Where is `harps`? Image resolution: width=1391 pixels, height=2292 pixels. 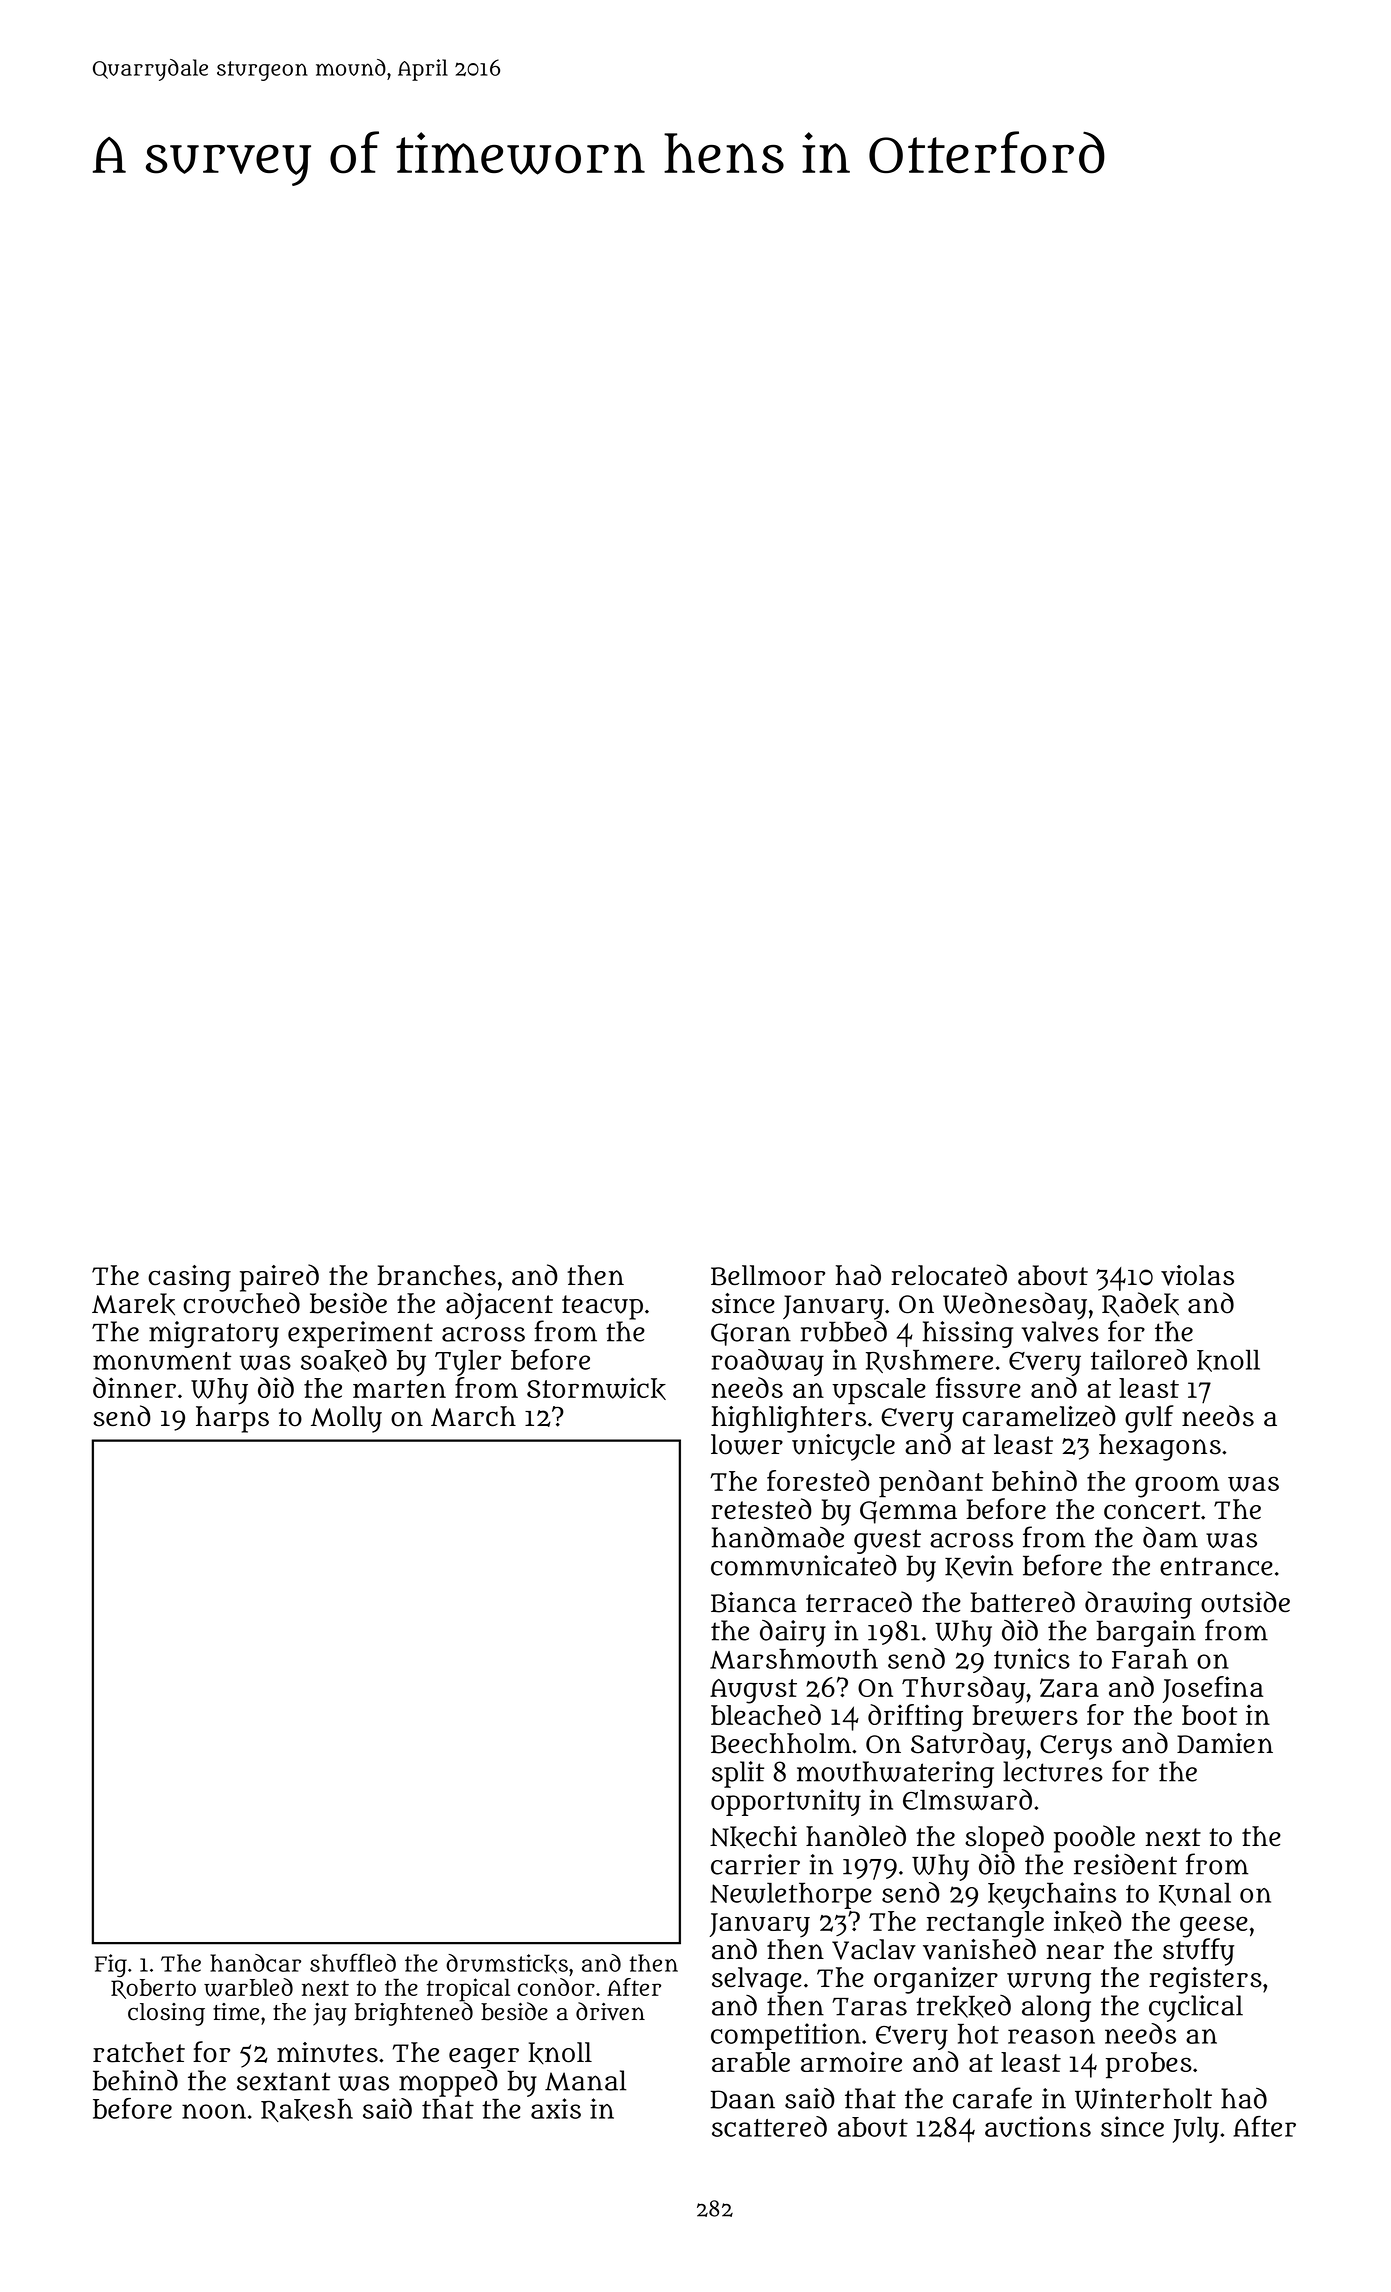 harps is located at coordinates (232, 1419).
